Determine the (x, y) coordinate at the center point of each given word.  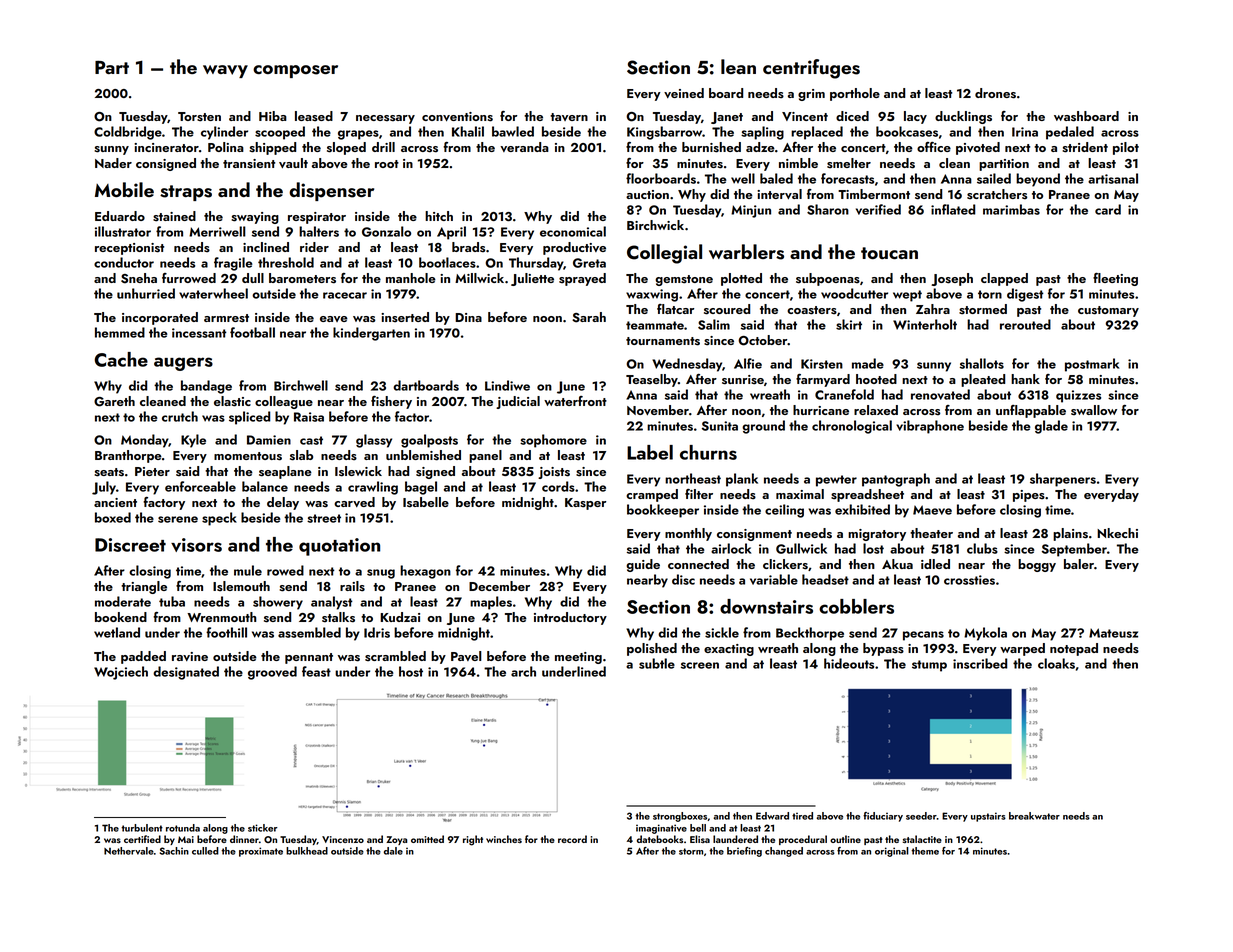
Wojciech (121, 673)
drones (995, 93)
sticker (263, 828)
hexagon (425, 572)
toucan (889, 253)
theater (931, 533)
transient (249, 164)
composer (295, 71)
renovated (940, 394)
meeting (578, 658)
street (324, 518)
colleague (284, 402)
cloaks (1056, 663)
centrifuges (811, 69)
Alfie (748, 363)
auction (647, 194)
